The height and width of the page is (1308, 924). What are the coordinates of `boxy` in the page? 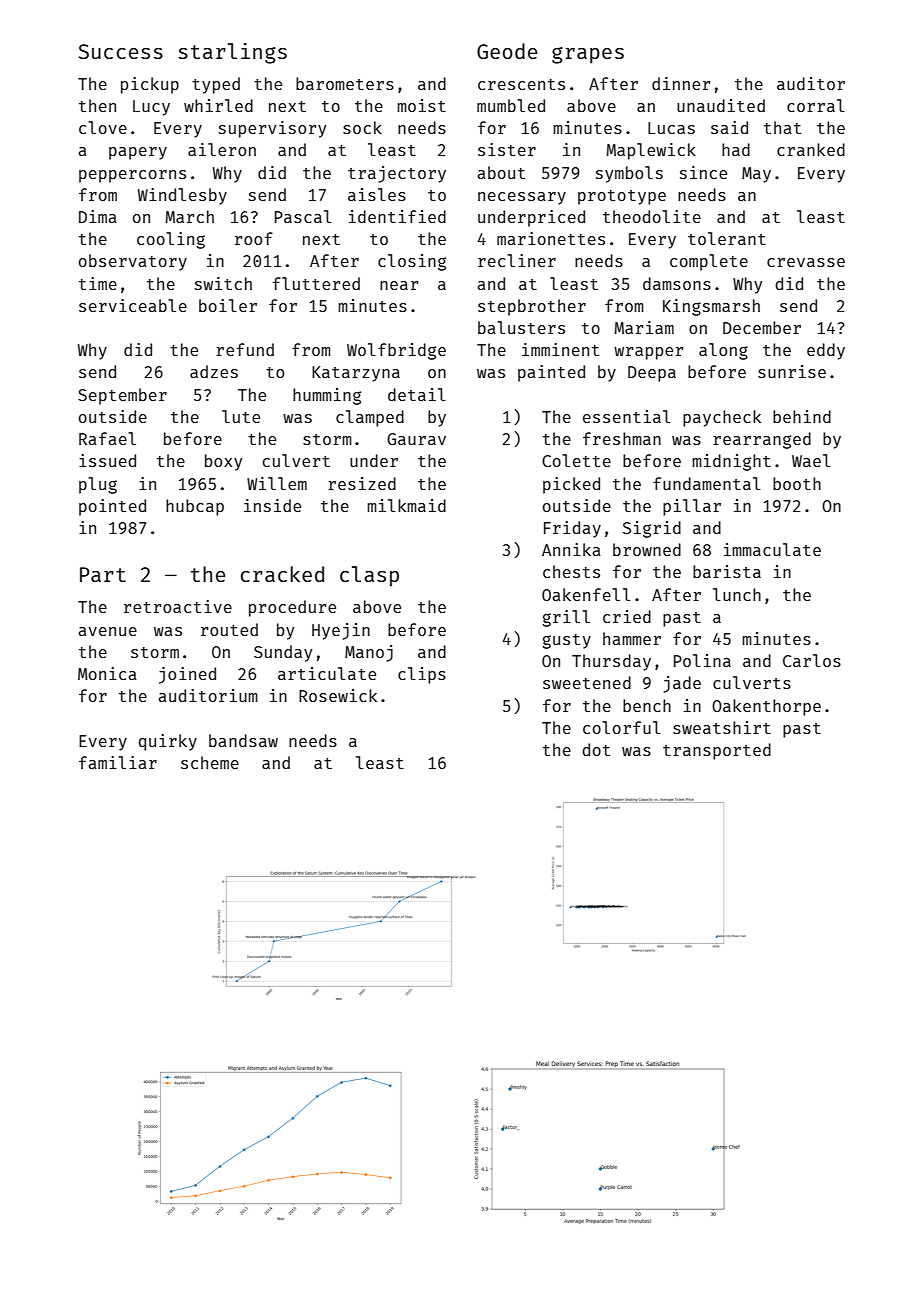 It's located at (223, 462).
